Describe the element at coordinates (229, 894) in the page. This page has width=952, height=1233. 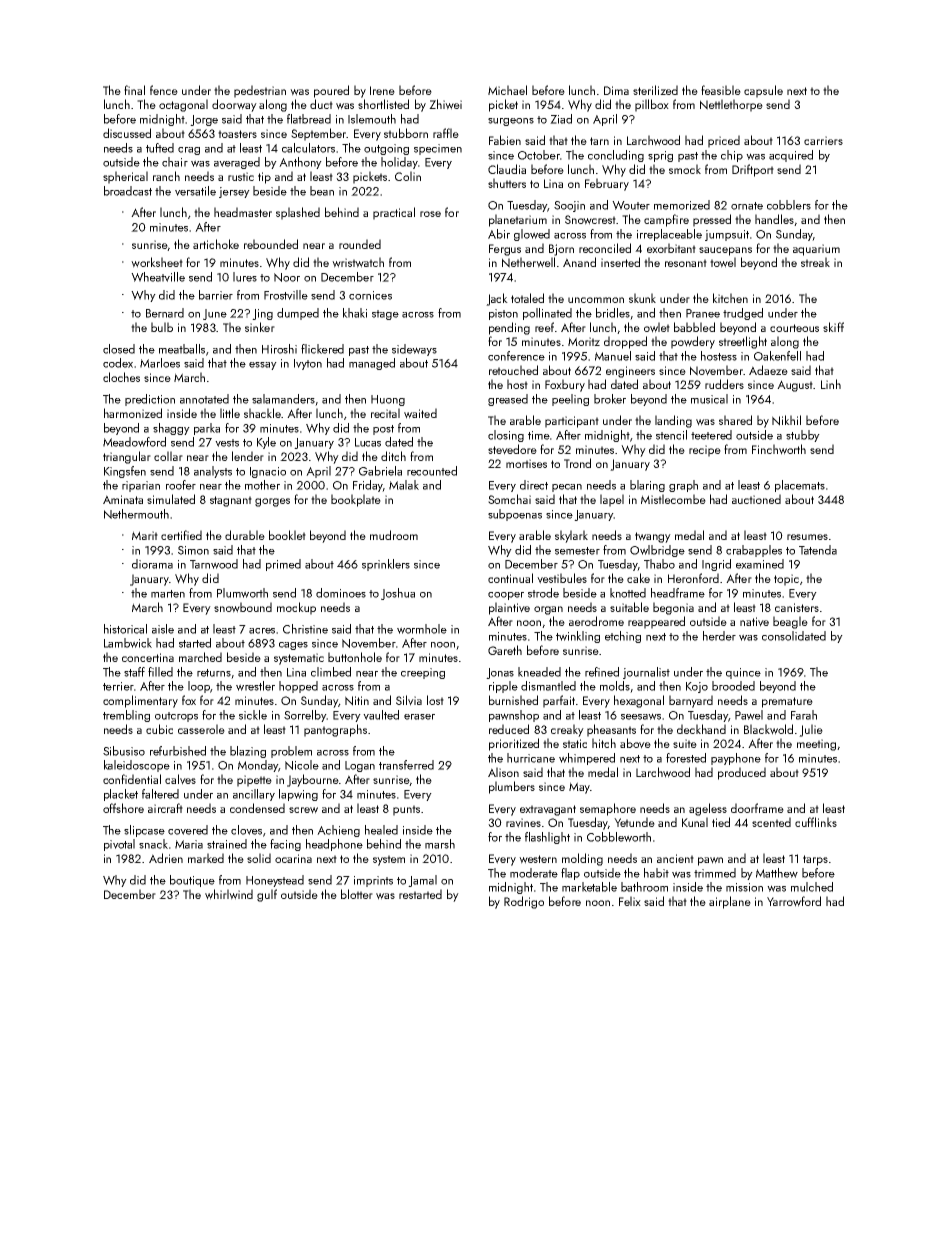
I see `whirlwind` at that location.
